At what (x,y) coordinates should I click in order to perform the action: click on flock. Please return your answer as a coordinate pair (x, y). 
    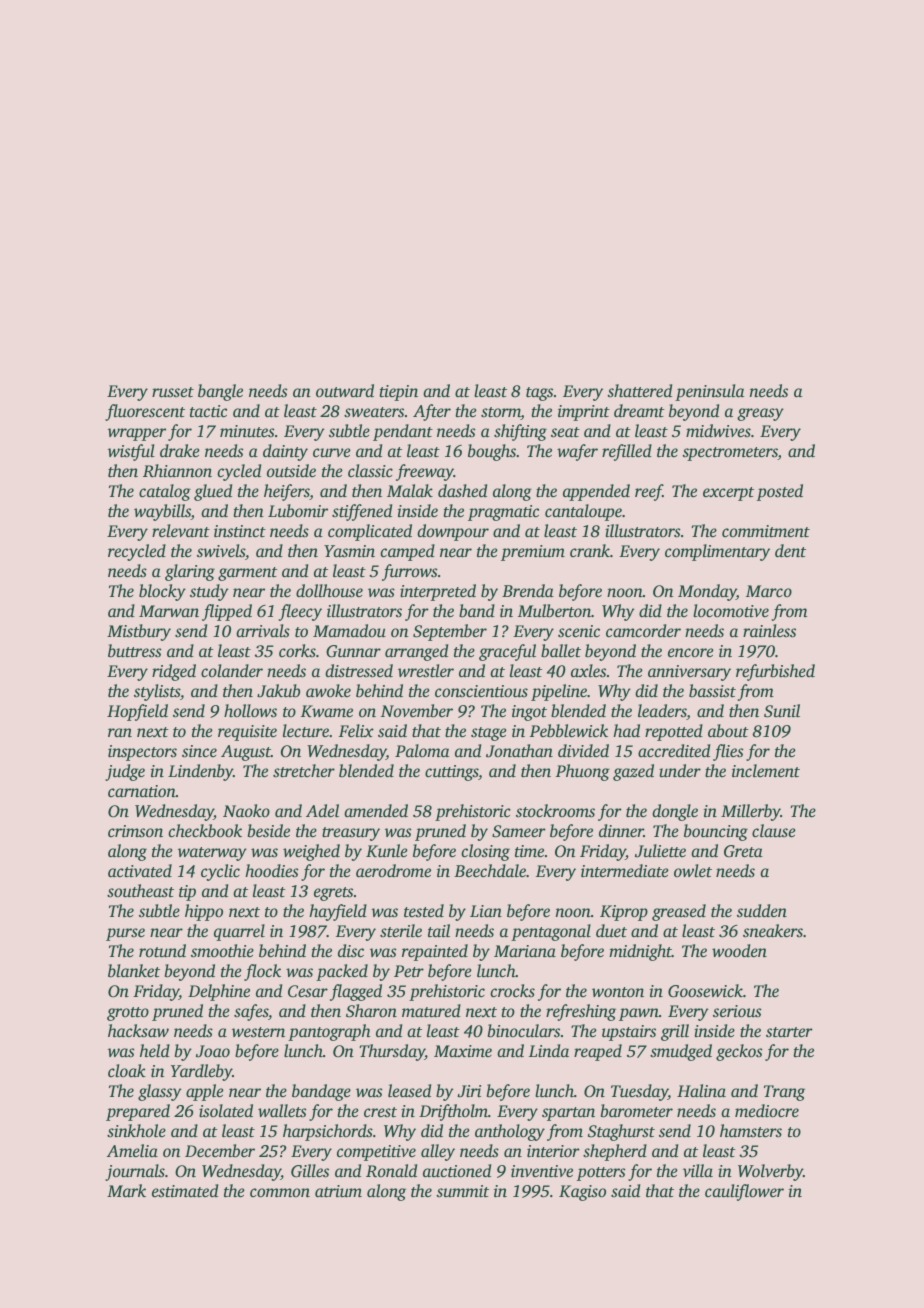
    Looking at the image, I should click on (262, 972).
